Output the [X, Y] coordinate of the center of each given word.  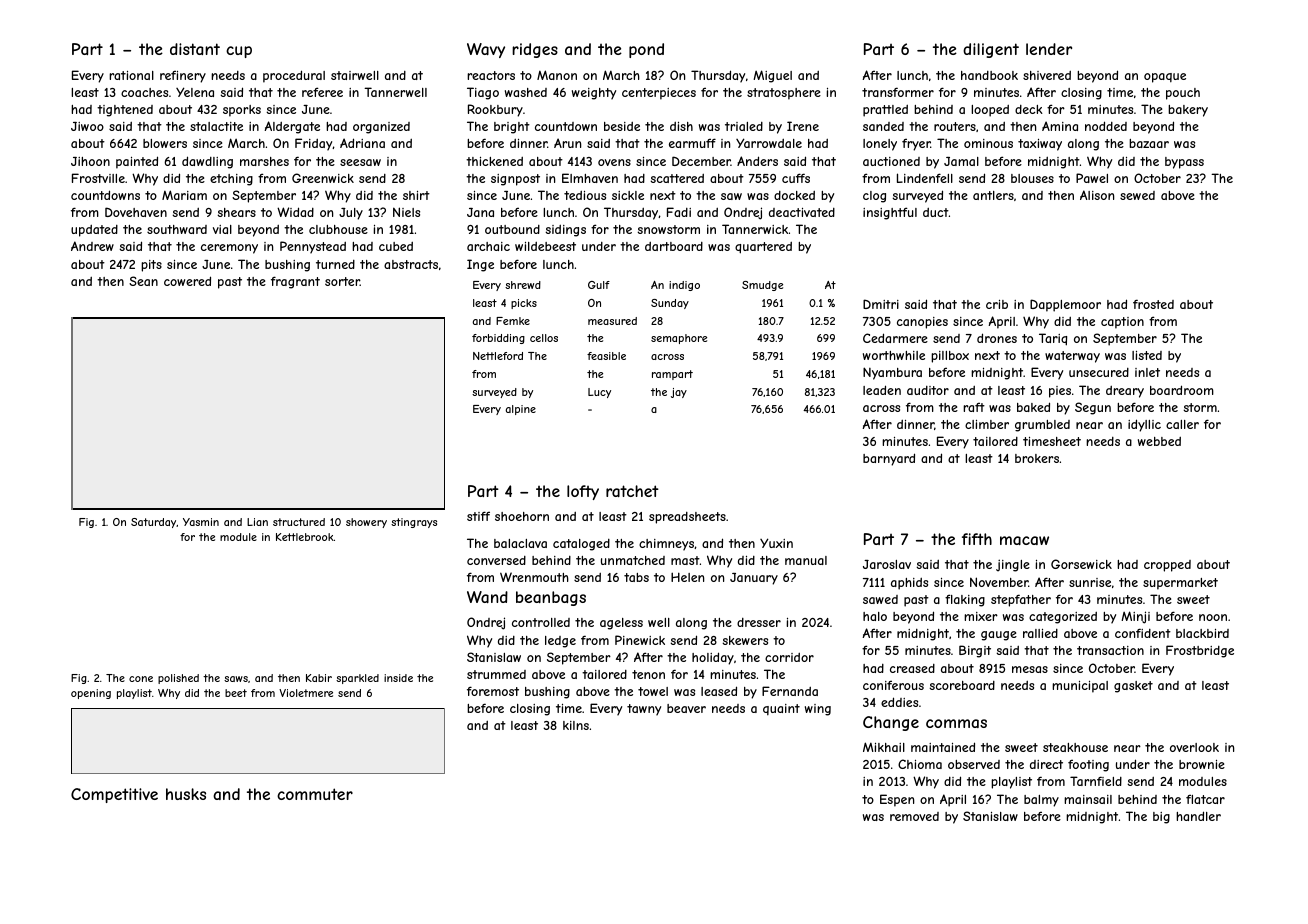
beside [622, 126]
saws [236, 679]
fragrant [295, 282]
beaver [686, 708]
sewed [1137, 195]
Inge [480, 265]
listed [1147, 355]
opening [91, 694]
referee [322, 92]
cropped [1167, 566]
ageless [621, 624]
